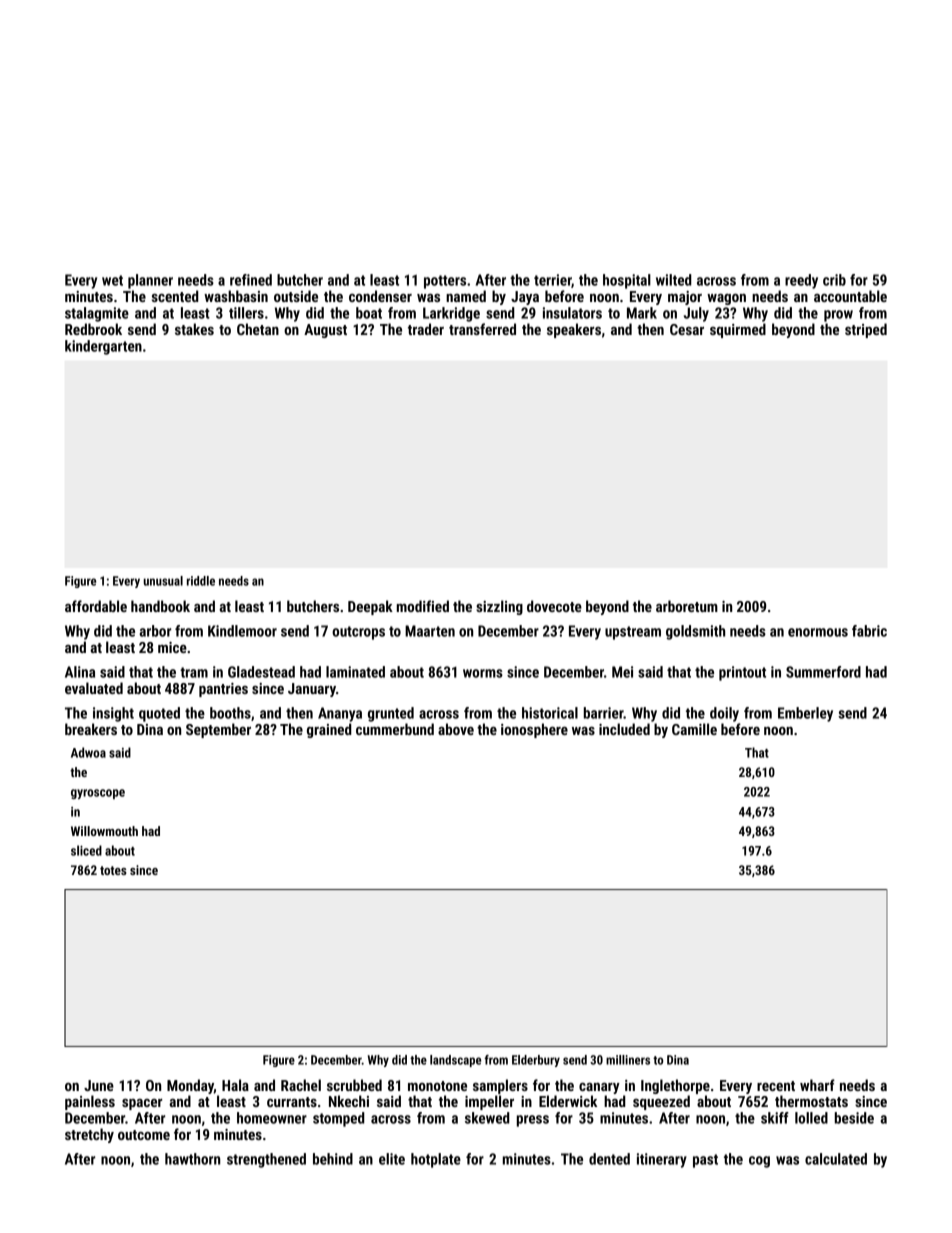  Describe the element at coordinates (801, 281) in the document. I see `reedy` at that location.
